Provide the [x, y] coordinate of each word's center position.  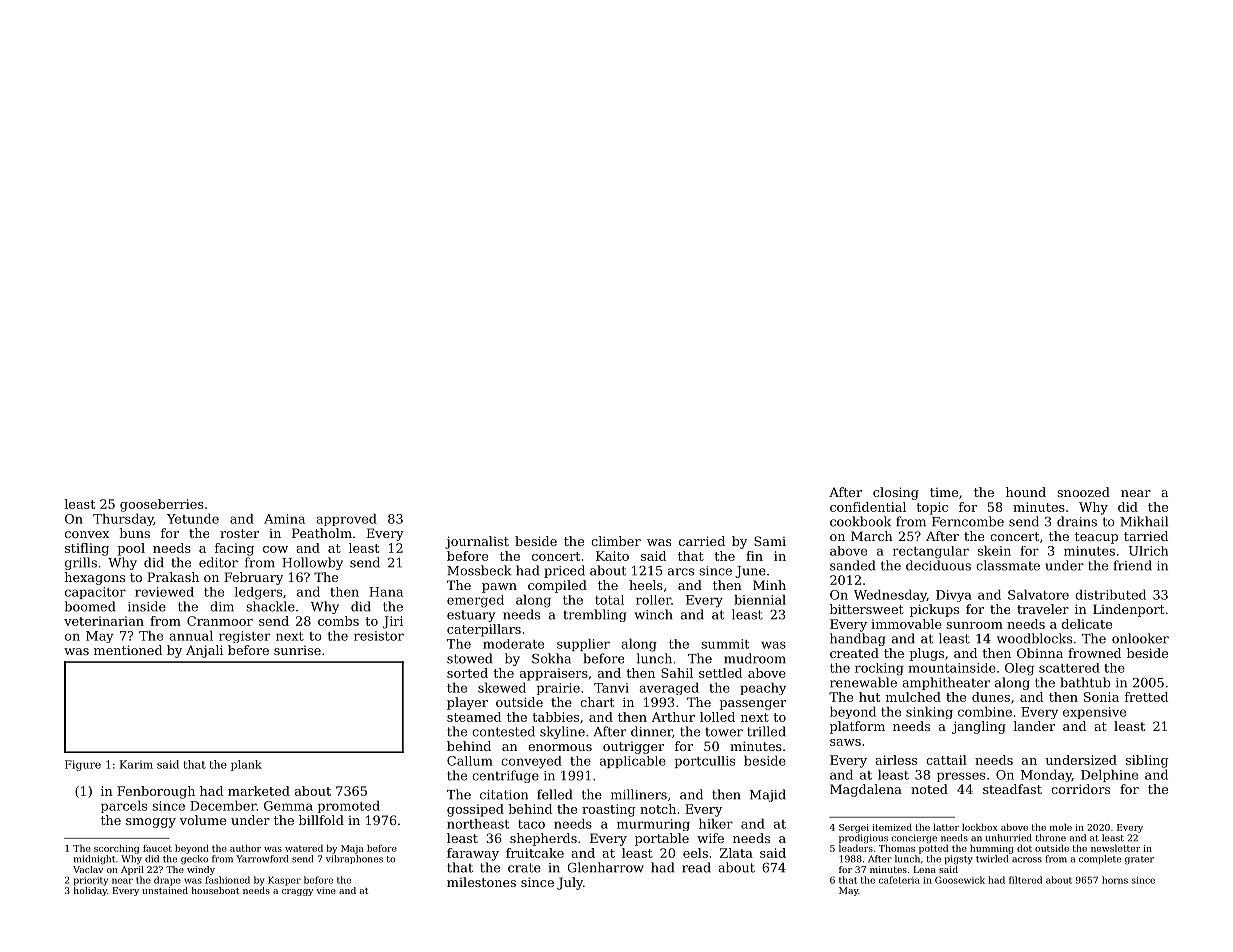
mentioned [128, 650]
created [854, 653]
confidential [868, 507]
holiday [90, 891]
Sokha [551, 658]
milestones [481, 882]
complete [1100, 859]
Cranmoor [220, 621]
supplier [583, 644]
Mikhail [1144, 521]
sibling [1147, 761]
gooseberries [162, 505]
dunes [991, 697]
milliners [639, 794]
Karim [136, 764]
